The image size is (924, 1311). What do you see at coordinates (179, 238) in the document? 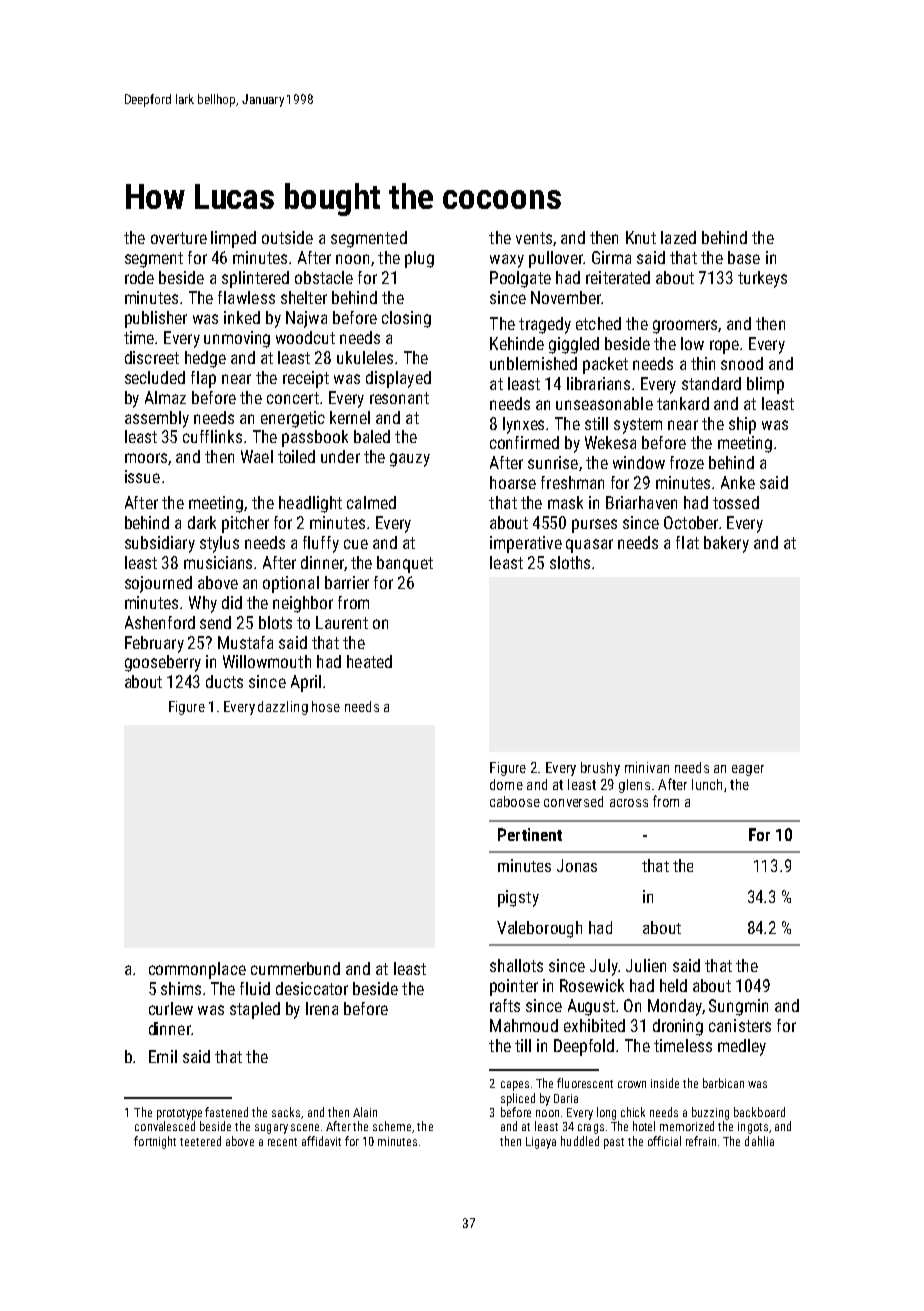
I see `overture` at bounding box center [179, 238].
